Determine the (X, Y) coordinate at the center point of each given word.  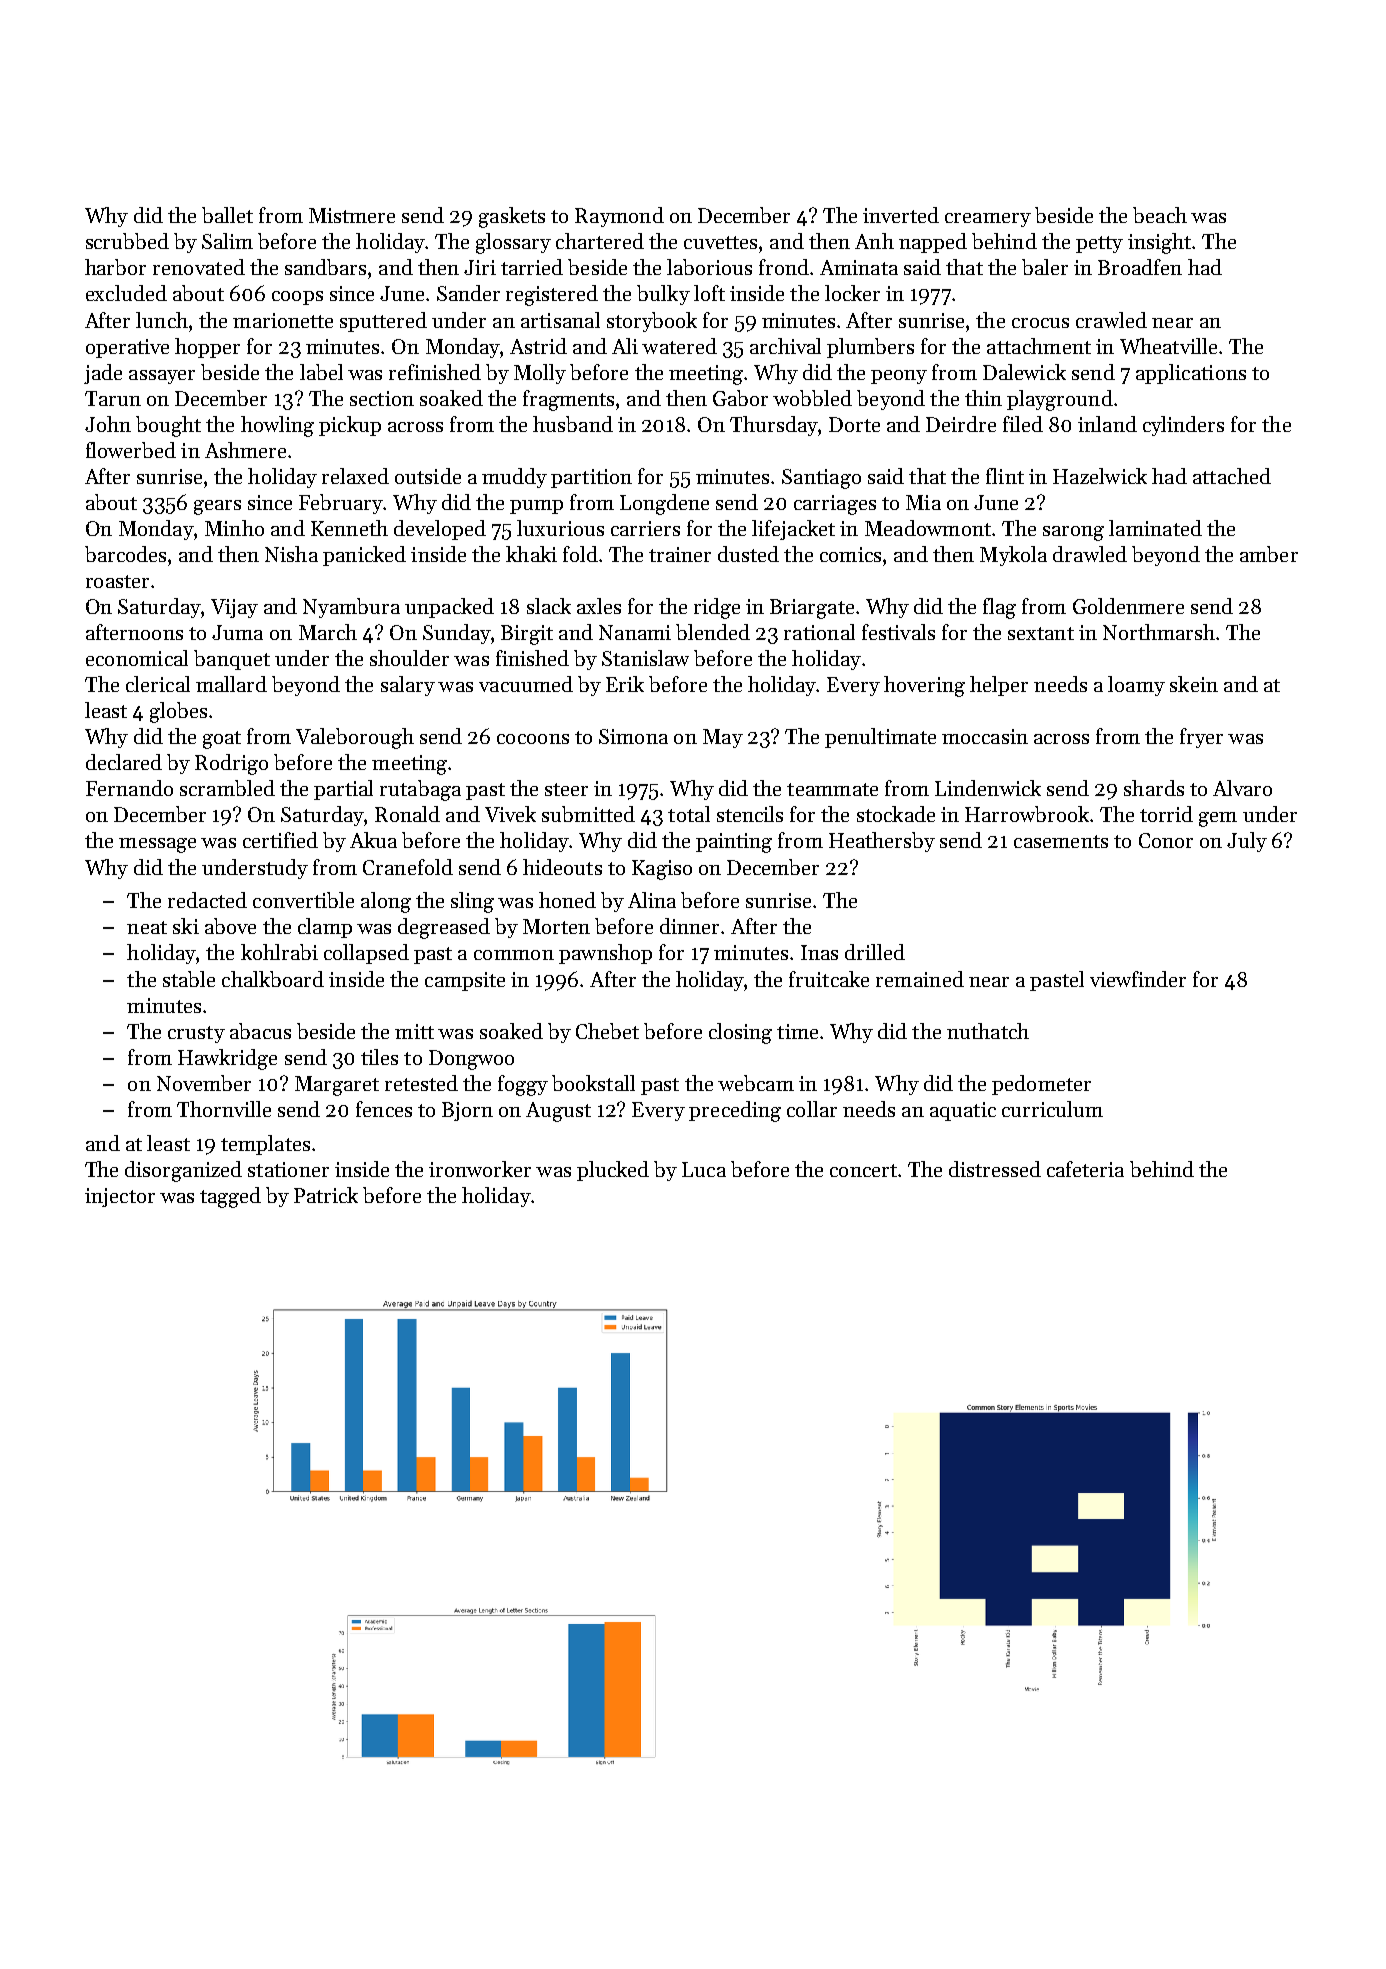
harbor (115, 267)
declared (124, 762)
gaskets (512, 217)
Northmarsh (1159, 632)
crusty (196, 1034)
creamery (988, 220)
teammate (832, 789)
